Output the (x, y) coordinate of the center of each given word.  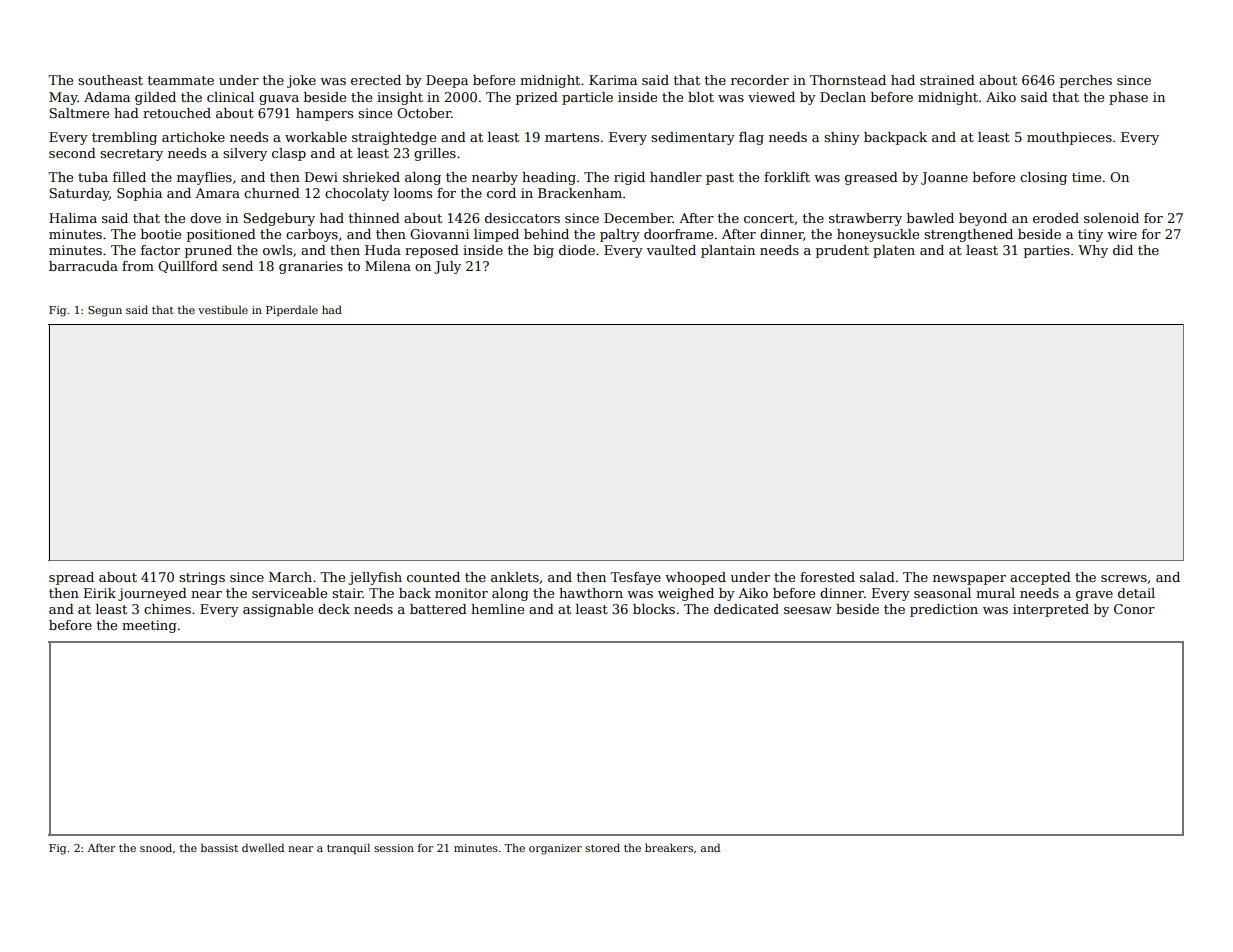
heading (549, 178)
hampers (324, 114)
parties (1047, 251)
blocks (654, 609)
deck (334, 609)
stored (602, 847)
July (447, 267)
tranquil (348, 848)
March (290, 577)
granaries (311, 267)
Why (1093, 251)
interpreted (1051, 610)
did (1123, 250)
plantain (728, 251)
